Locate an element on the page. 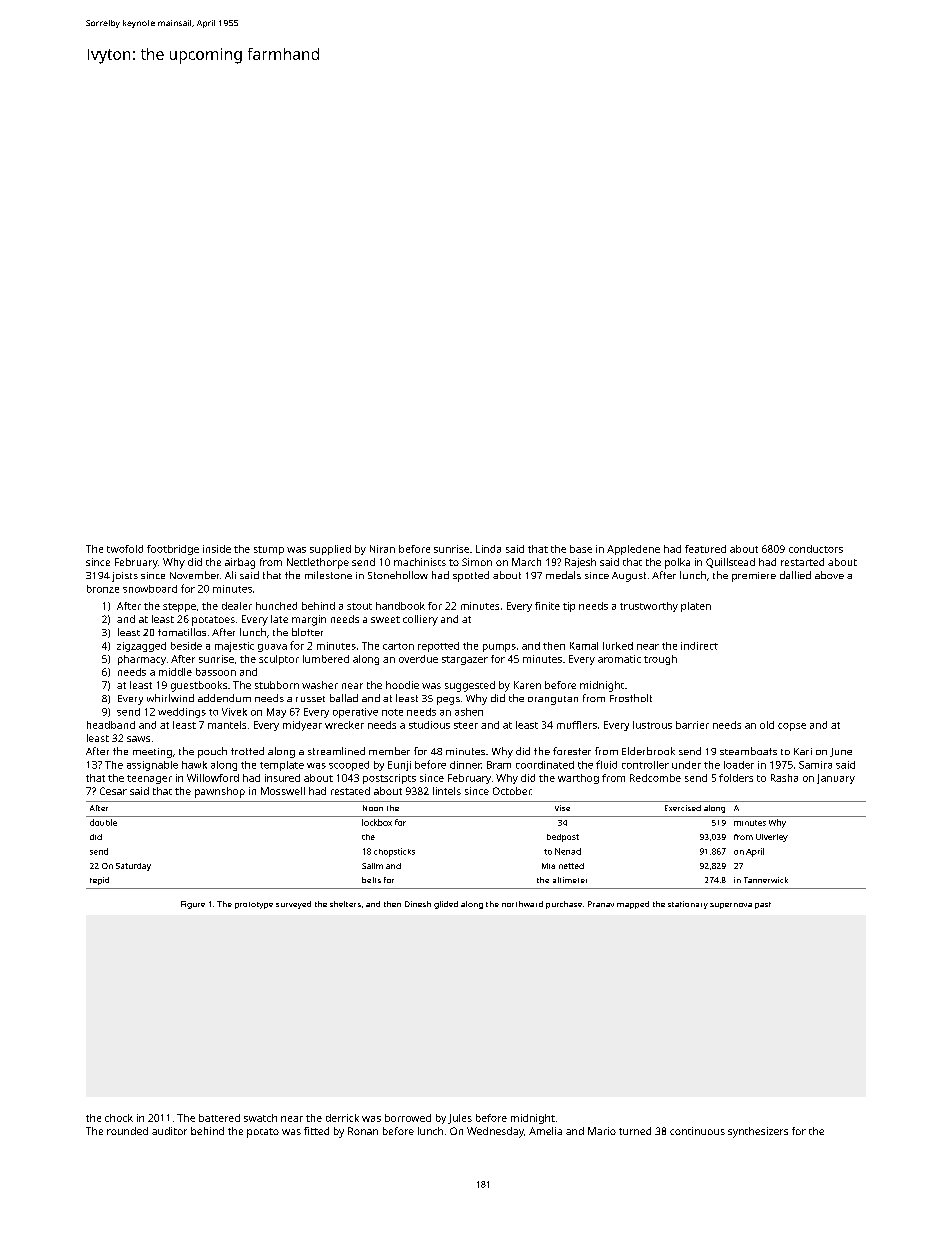  trustworthy is located at coordinates (649, 607).
